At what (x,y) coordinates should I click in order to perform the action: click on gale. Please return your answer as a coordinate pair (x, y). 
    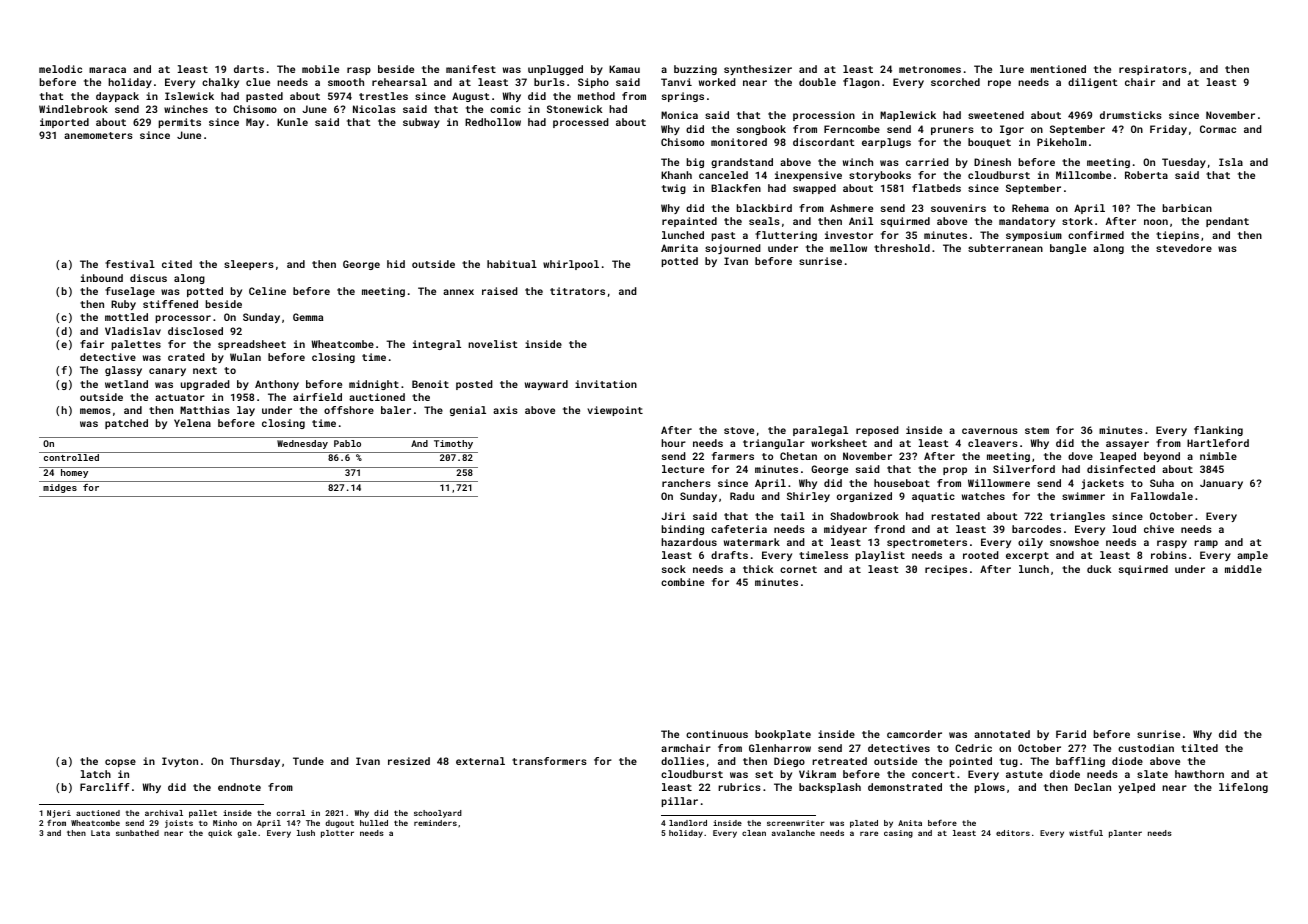
    Looking at the image, I should click on (247, 834).
